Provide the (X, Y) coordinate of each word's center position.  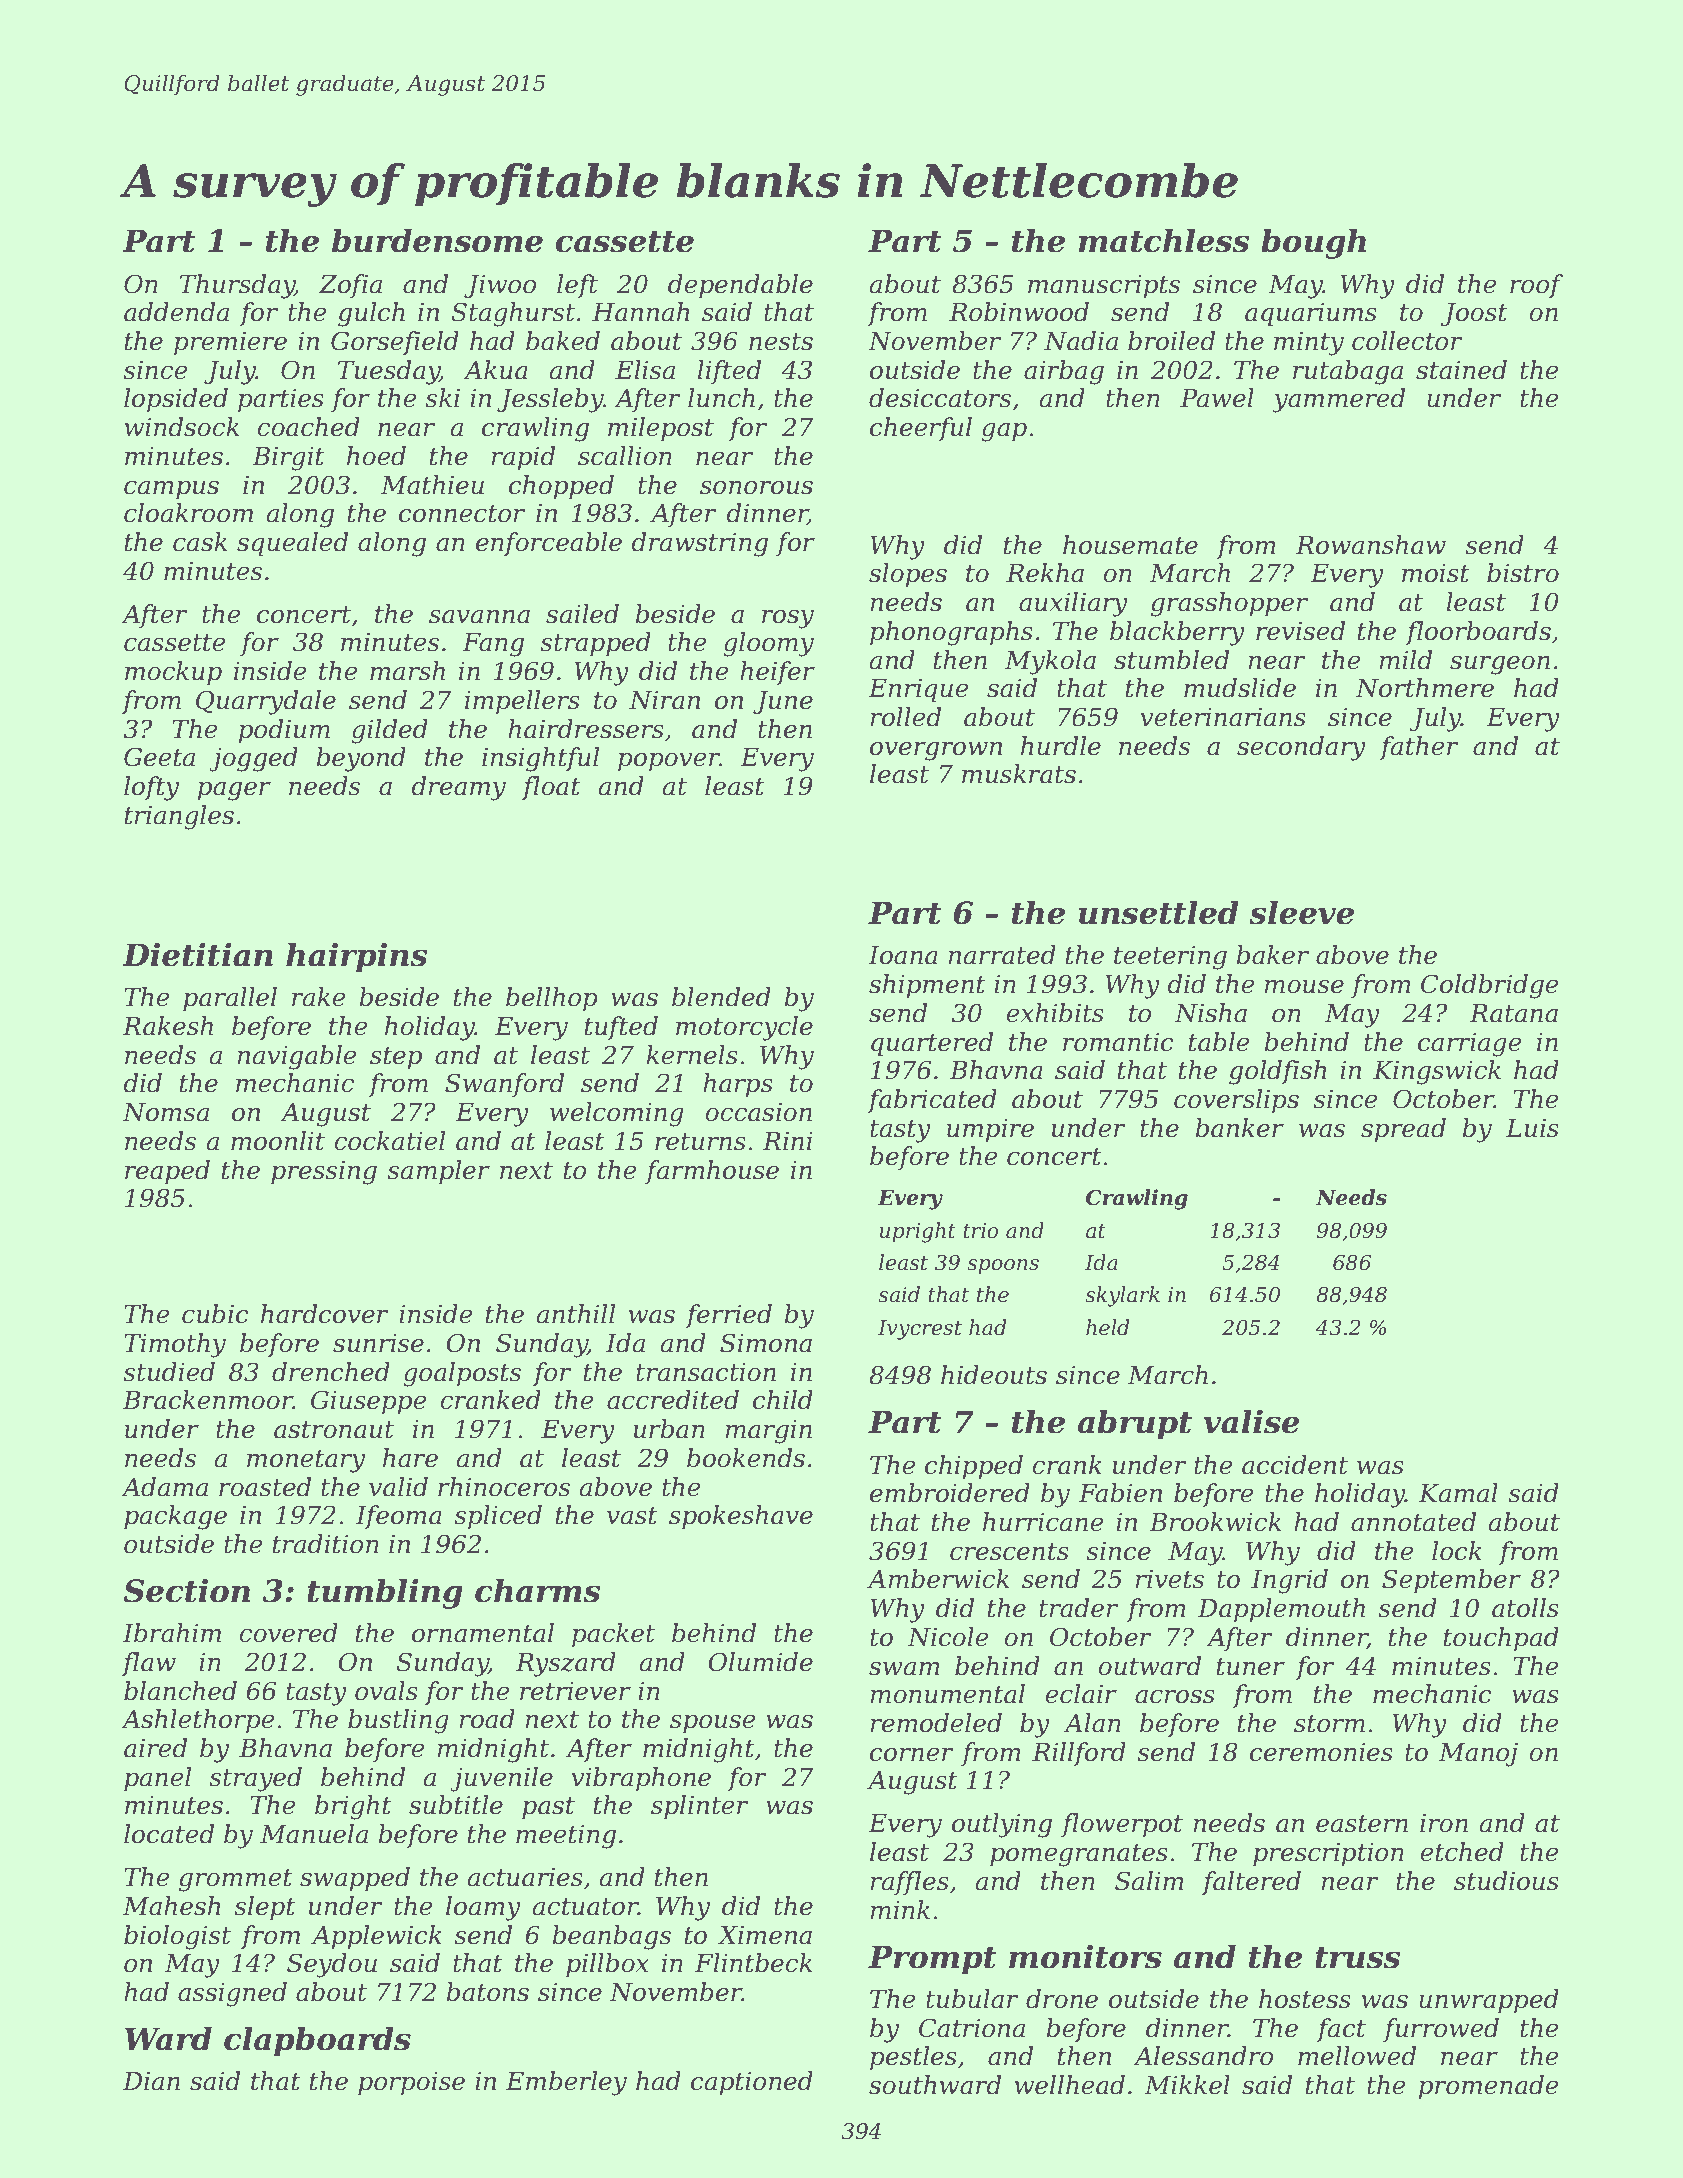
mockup (173, 673)
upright (918, 1232)
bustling (398, 1721)
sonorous (756, 488)
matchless (1163, 240)
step (396, 1058)
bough (1313, 243)
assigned (232, 1994)
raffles (910, 1883)
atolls (1525, 1608)
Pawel (1217, 398)
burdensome (437, 240)
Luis (1532, 1128)
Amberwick (938, 1579)
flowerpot (1122, 1825)
